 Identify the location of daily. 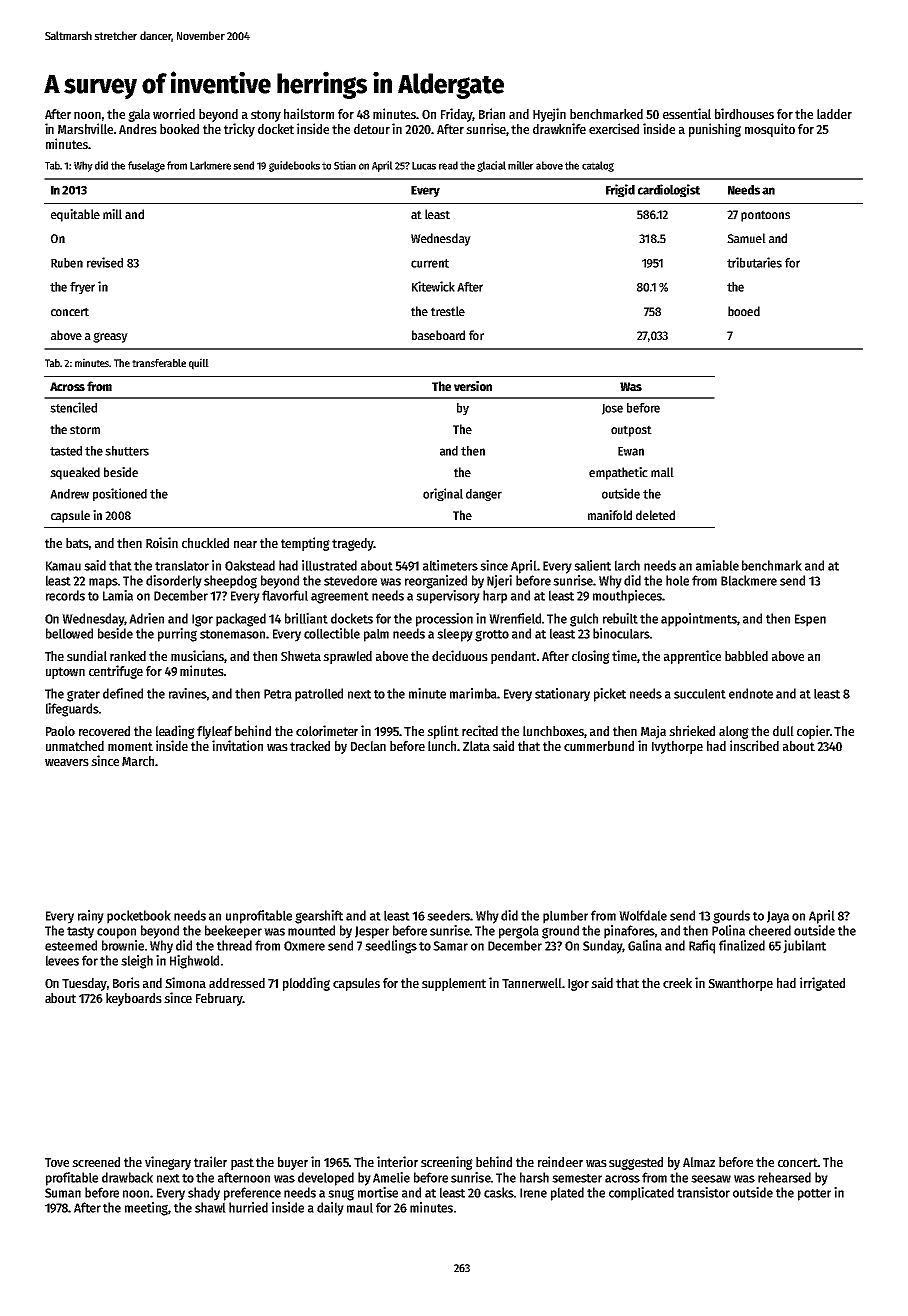
(330, 1209).
